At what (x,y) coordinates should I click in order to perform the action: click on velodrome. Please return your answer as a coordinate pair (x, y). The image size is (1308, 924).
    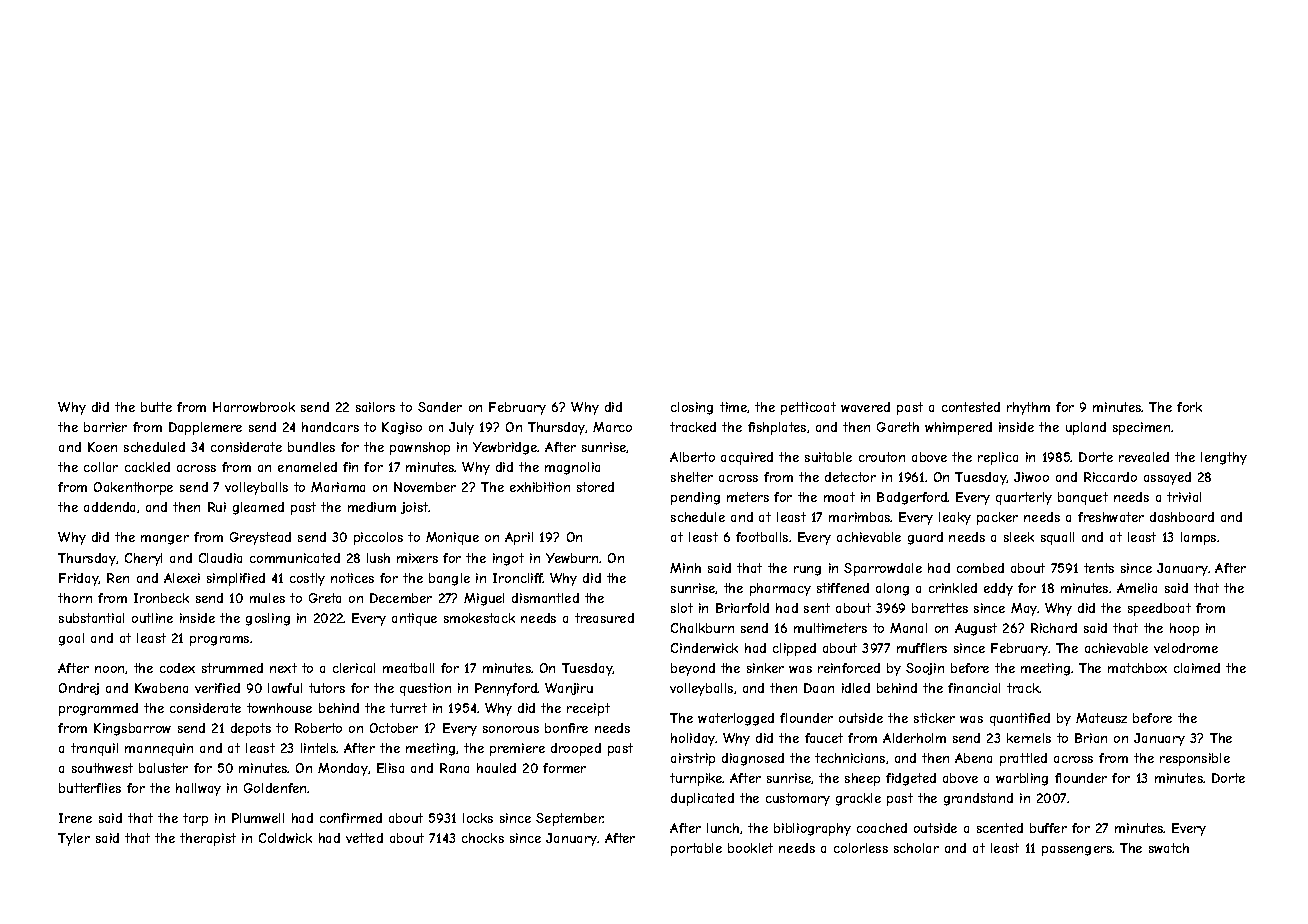
    Looking at the image, I should click on (1186, 648).
